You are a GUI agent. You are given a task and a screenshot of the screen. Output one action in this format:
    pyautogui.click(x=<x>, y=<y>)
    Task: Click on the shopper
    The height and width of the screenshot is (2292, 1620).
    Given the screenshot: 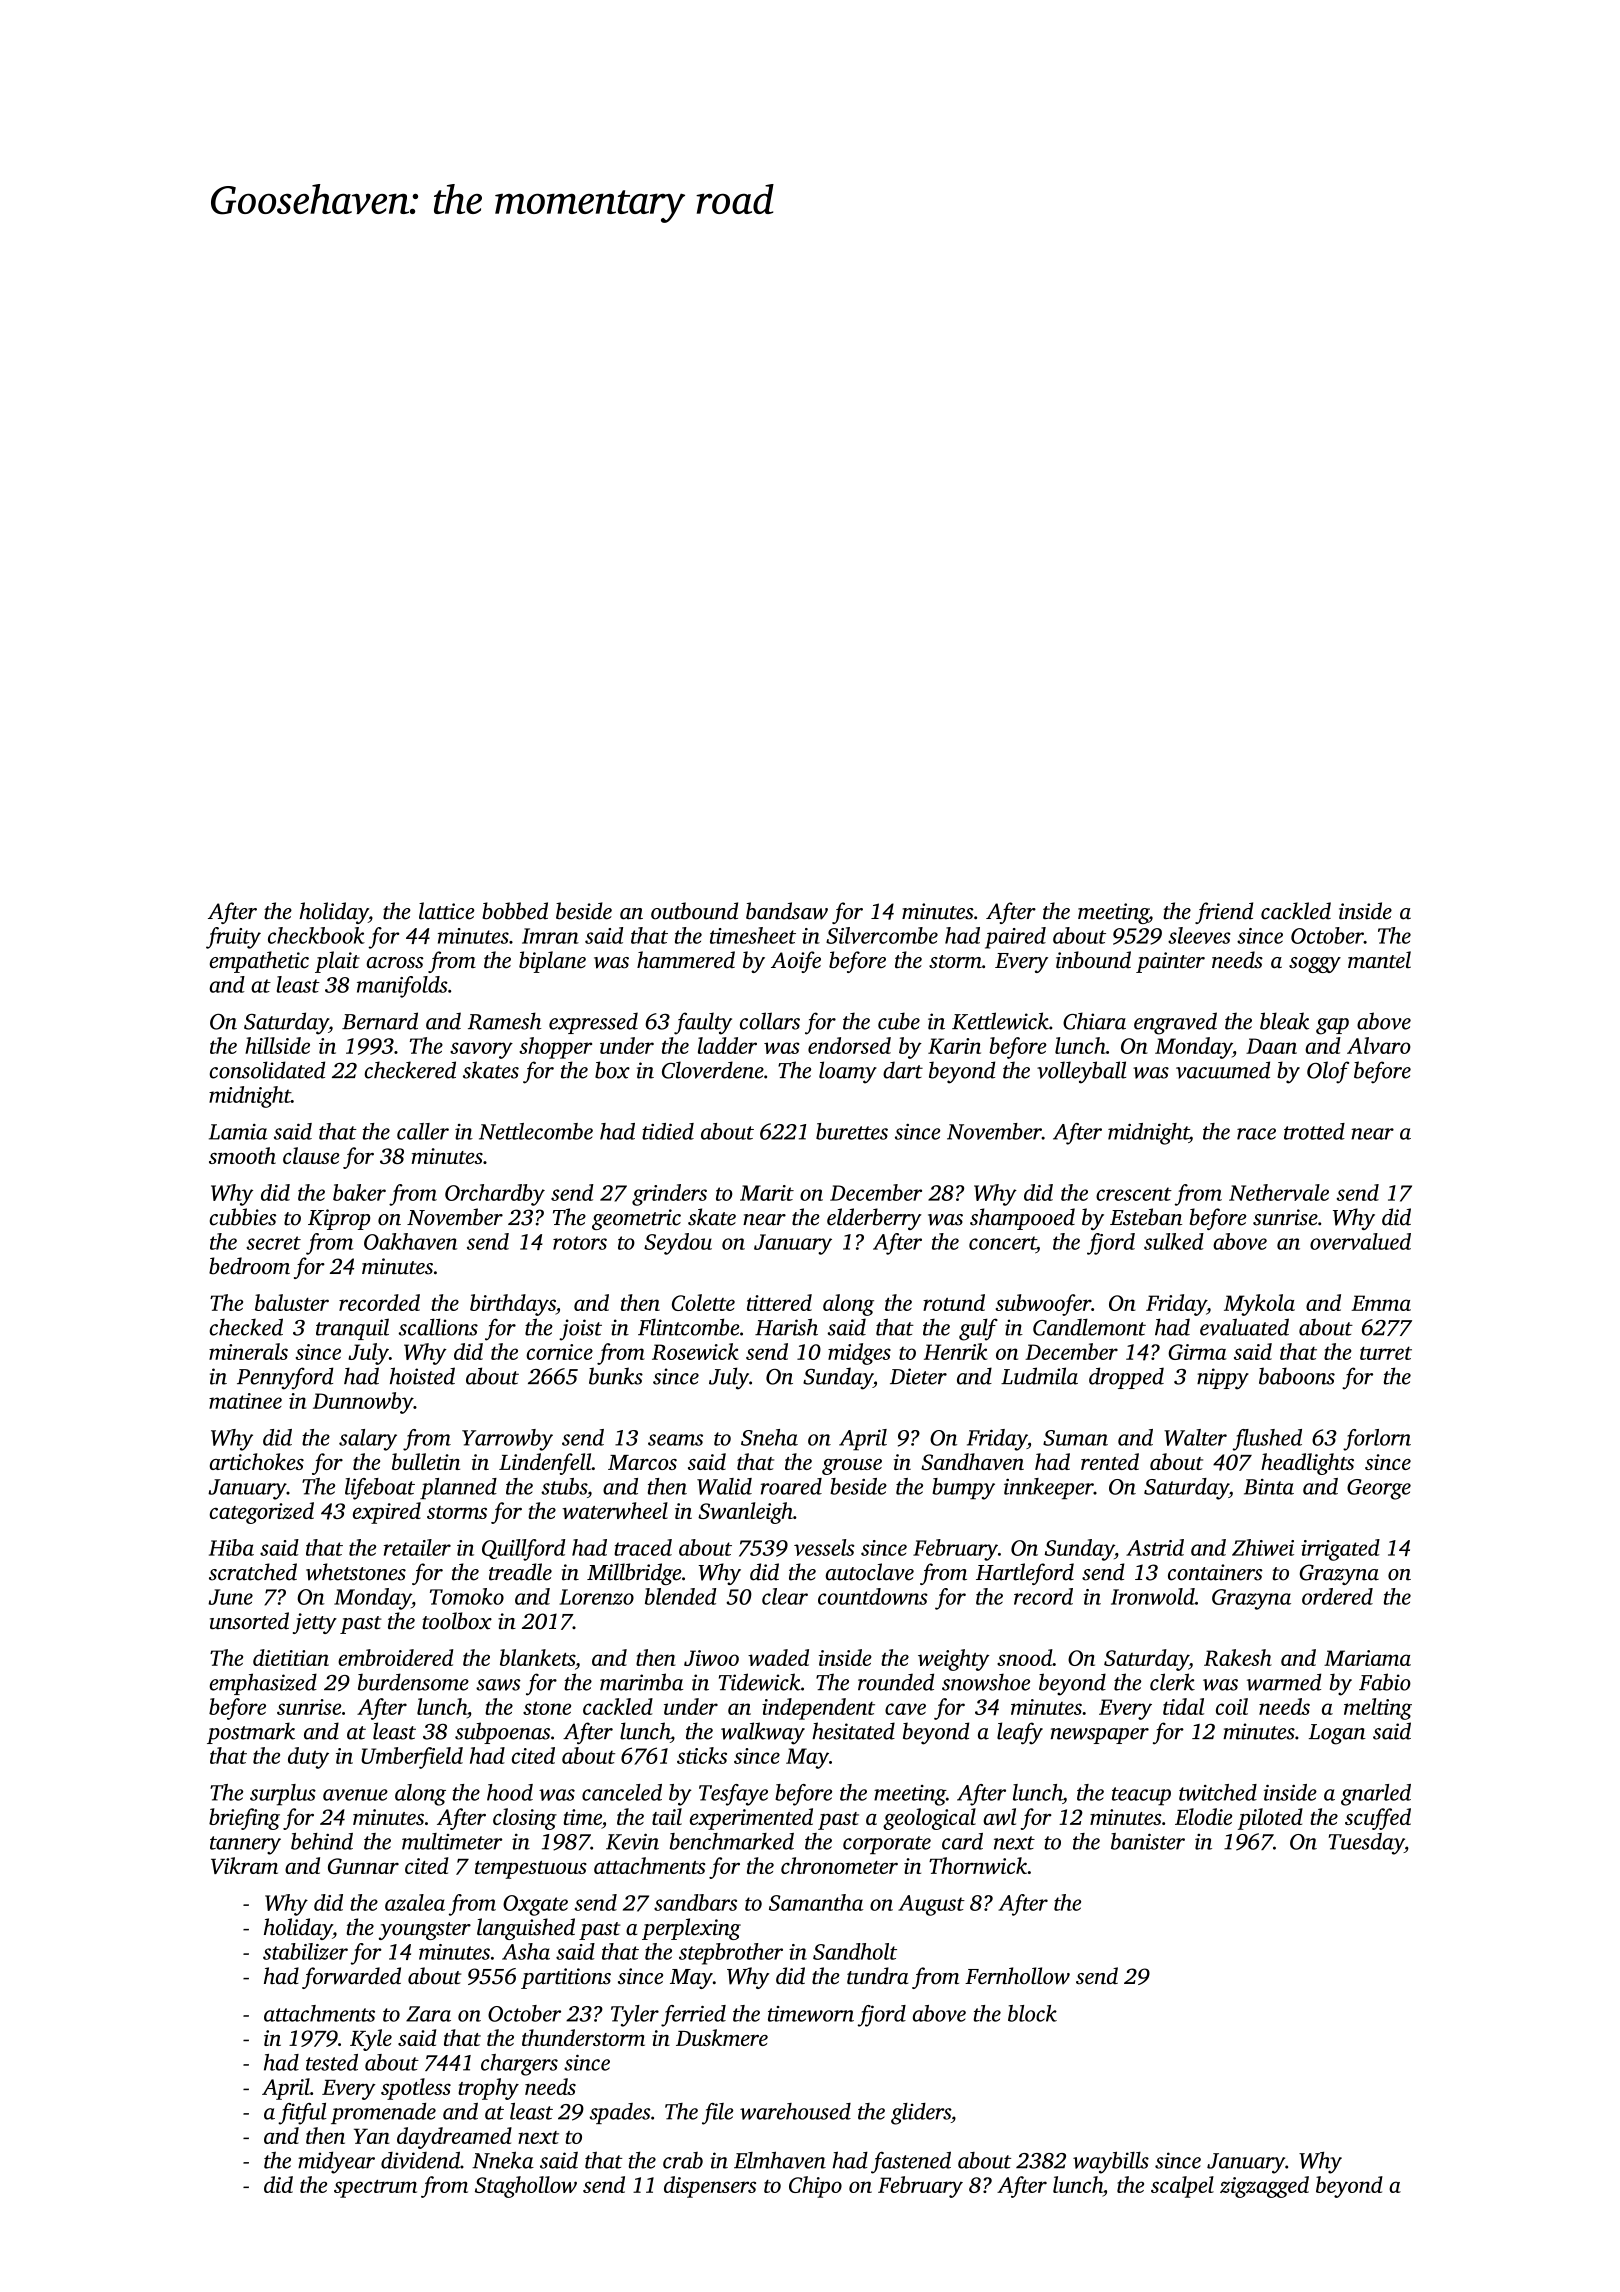 What is the action you would take?
    pyautogui.click(x=555, y=1048)
